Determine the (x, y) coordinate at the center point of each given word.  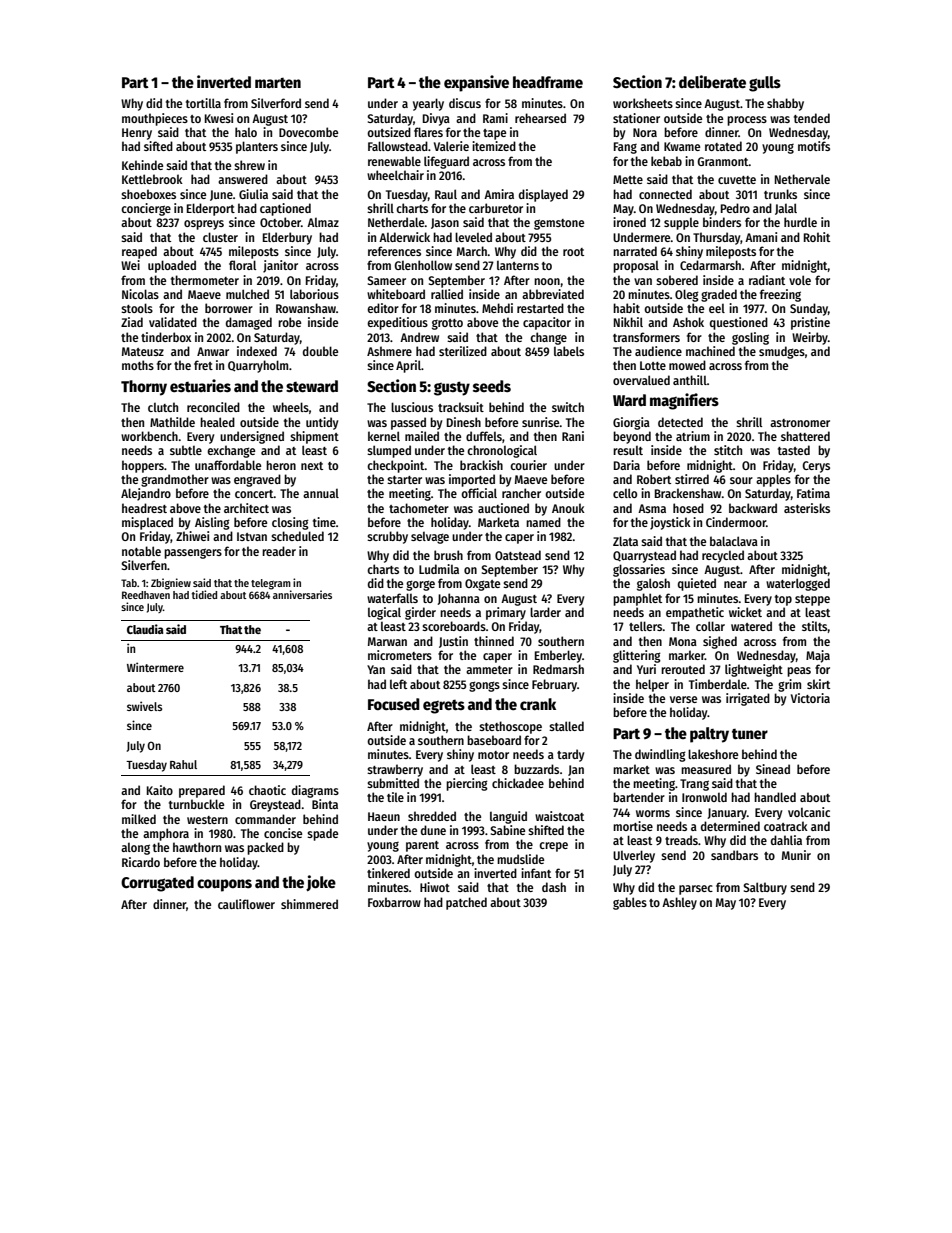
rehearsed (540, 118)
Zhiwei (192, 536)
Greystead (275, 805)
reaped (139, 252)
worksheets (643, 103)
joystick (670, 523)
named (543, 522)
